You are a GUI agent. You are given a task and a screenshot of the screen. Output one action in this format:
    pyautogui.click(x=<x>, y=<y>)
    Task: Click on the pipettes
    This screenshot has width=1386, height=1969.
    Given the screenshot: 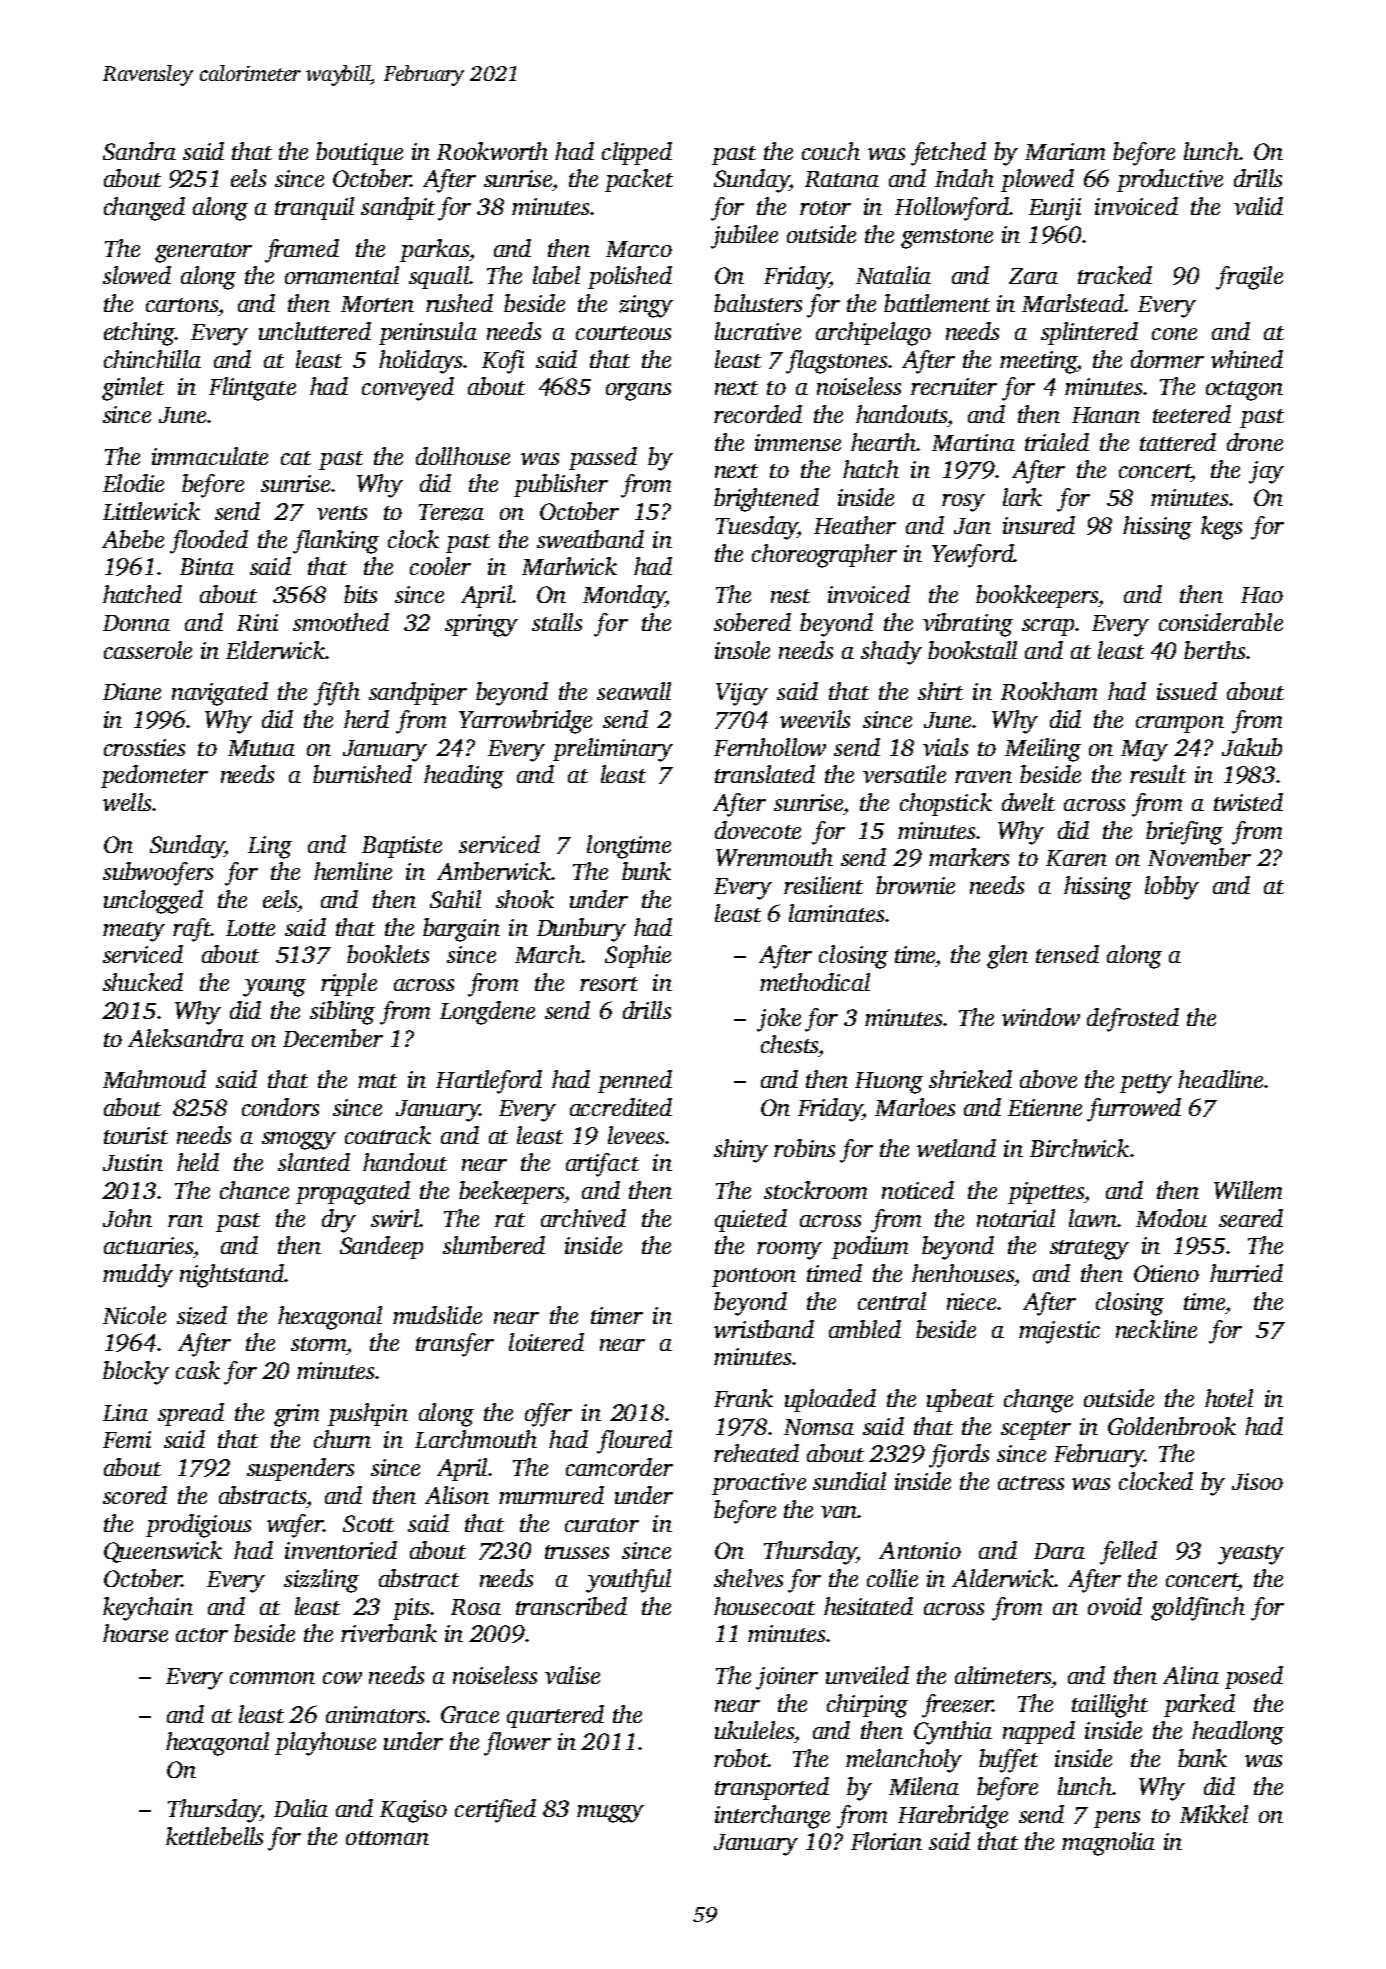 What is the action you would take?
    pyautogui.click(x=1046, y=1193)
